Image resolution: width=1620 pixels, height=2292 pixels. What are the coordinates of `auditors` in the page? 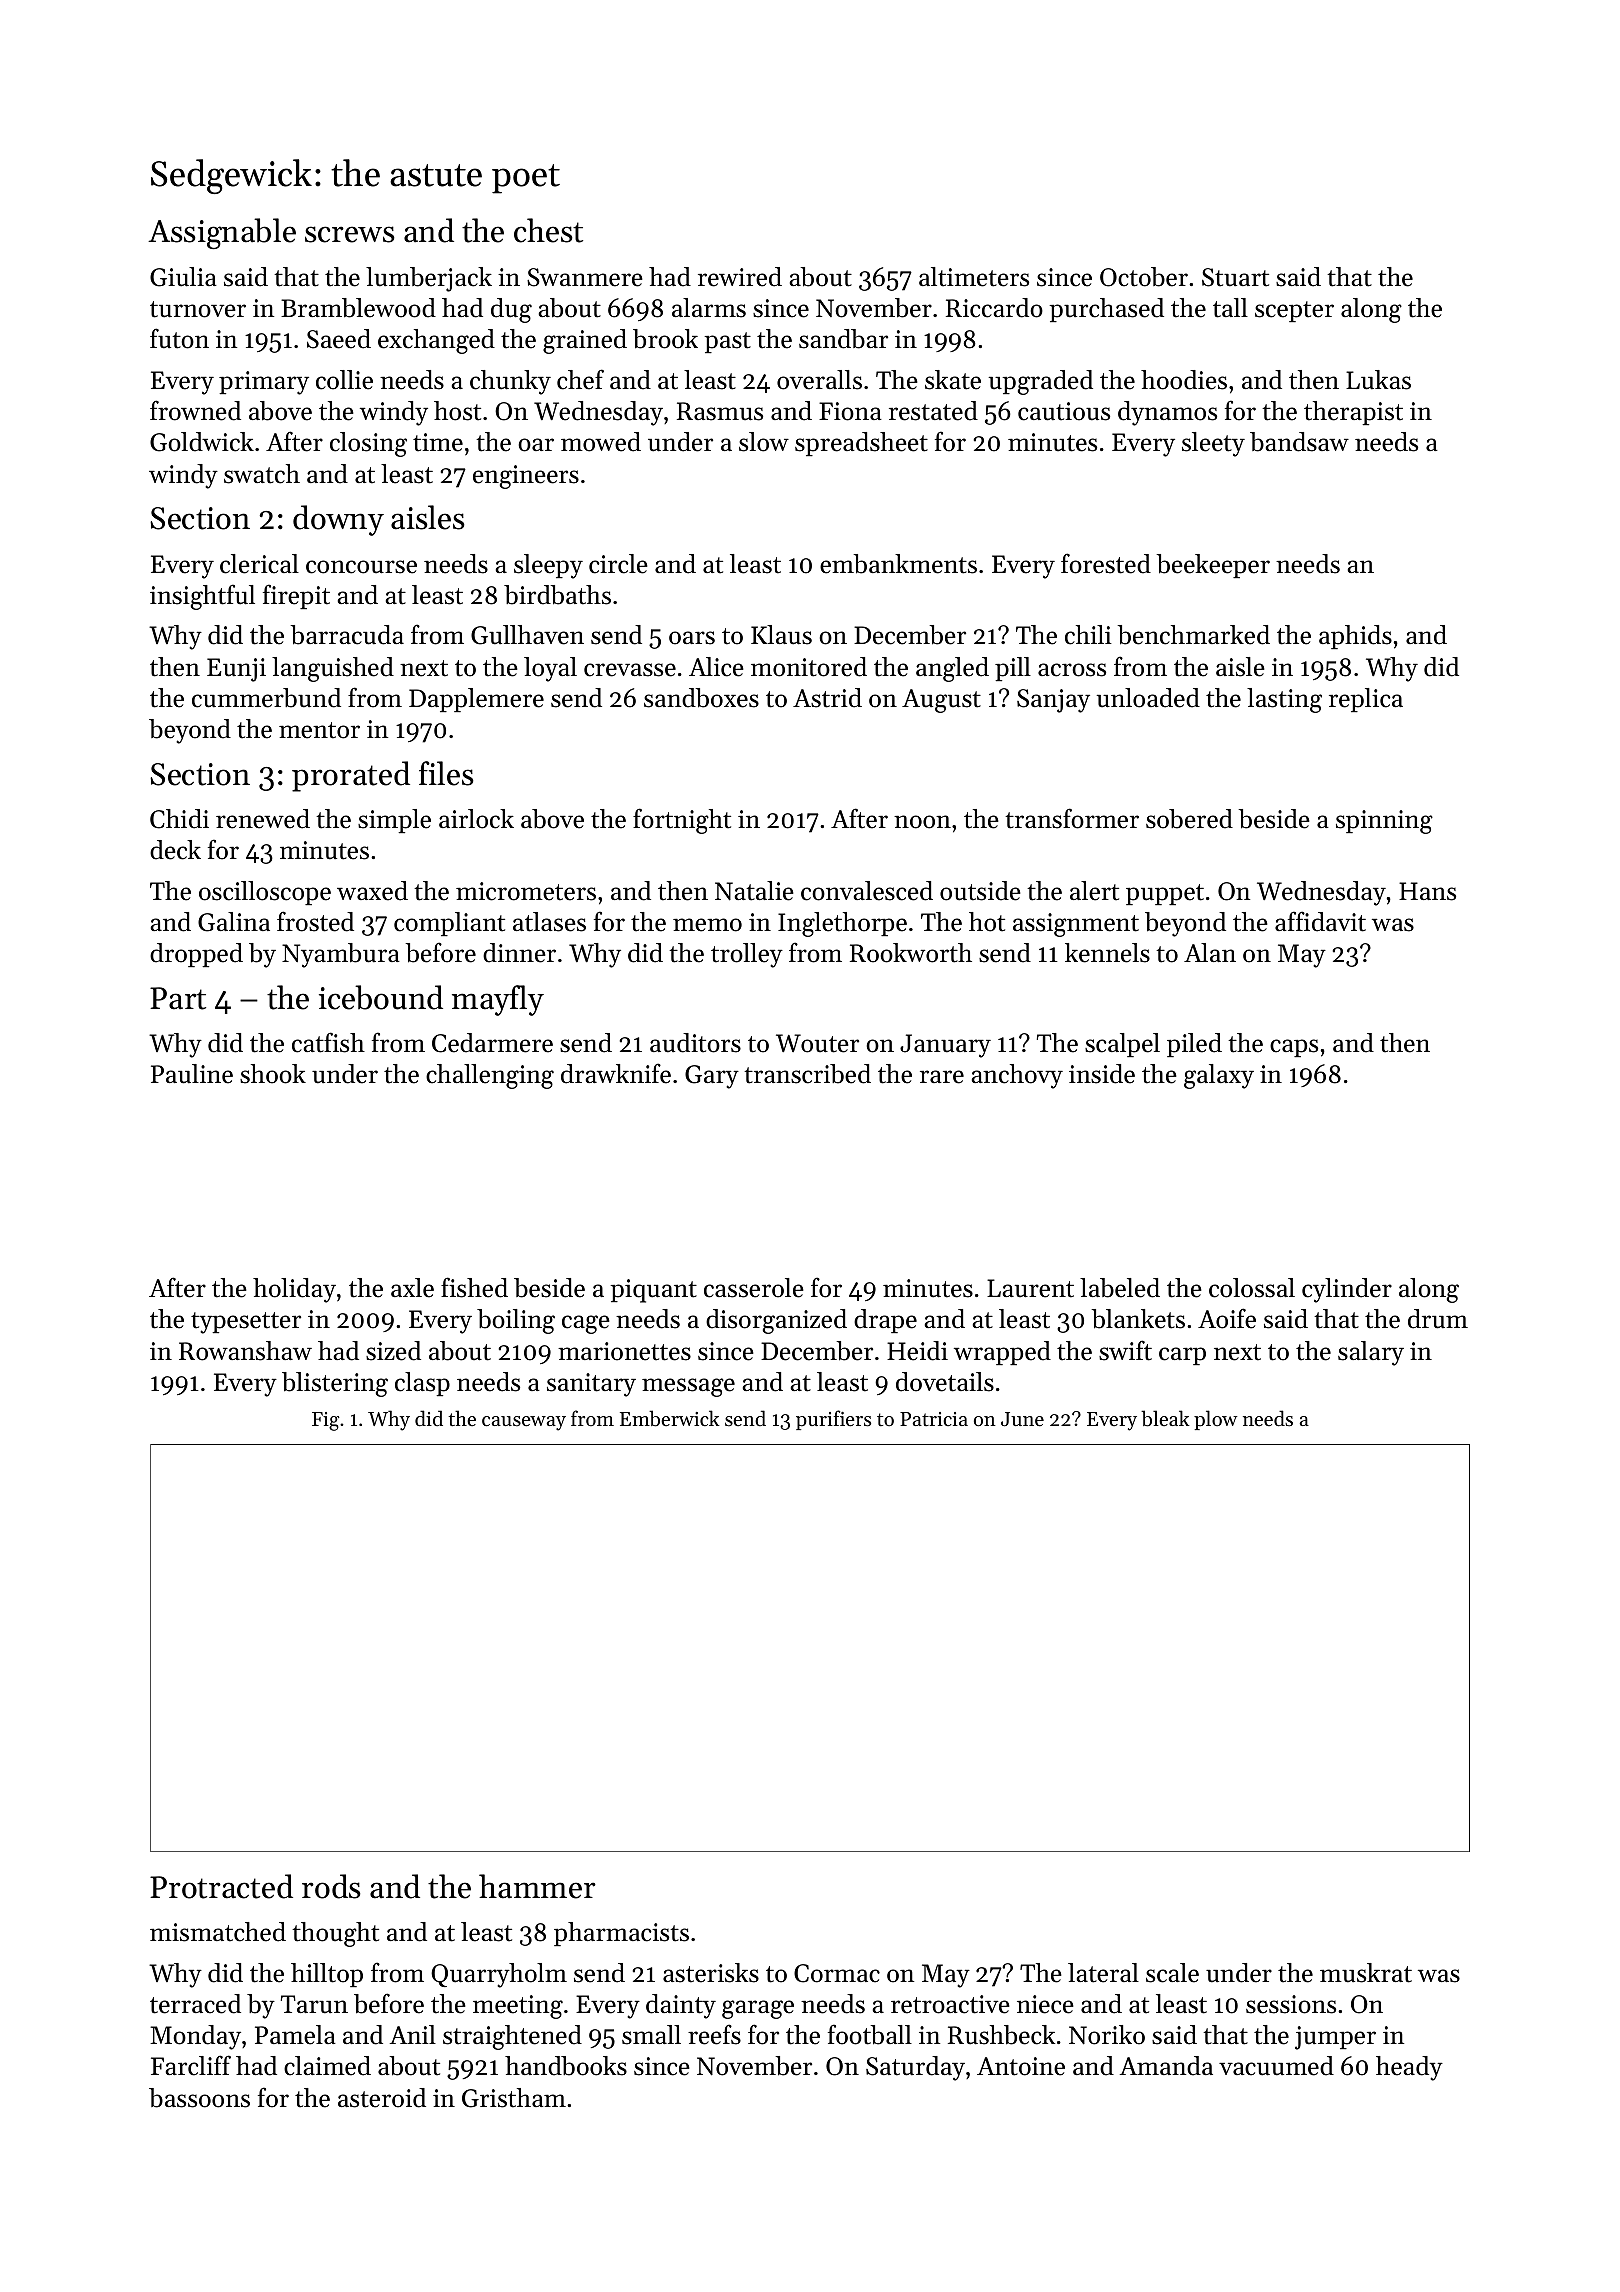 It's located at (695, 1043).
